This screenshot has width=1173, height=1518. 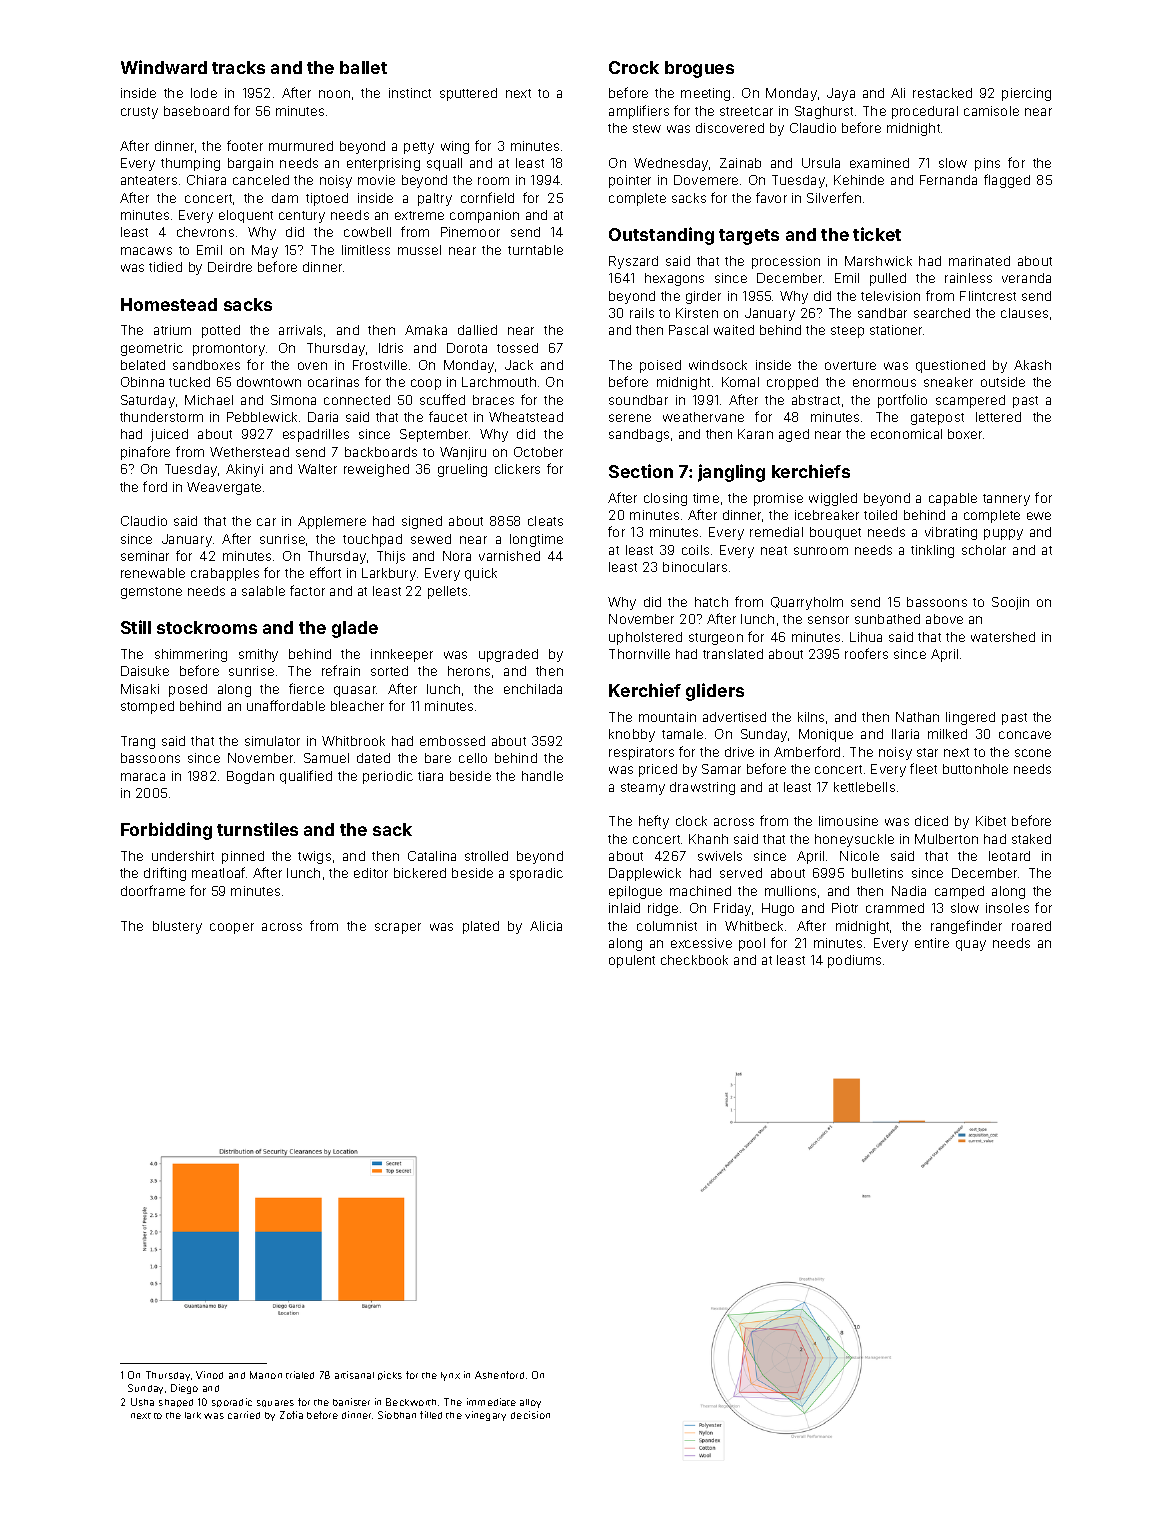 What do you see at coordinates (291, 1415) in the screenshot?
I see `Zofia` at bounding box center [291, 1415].
